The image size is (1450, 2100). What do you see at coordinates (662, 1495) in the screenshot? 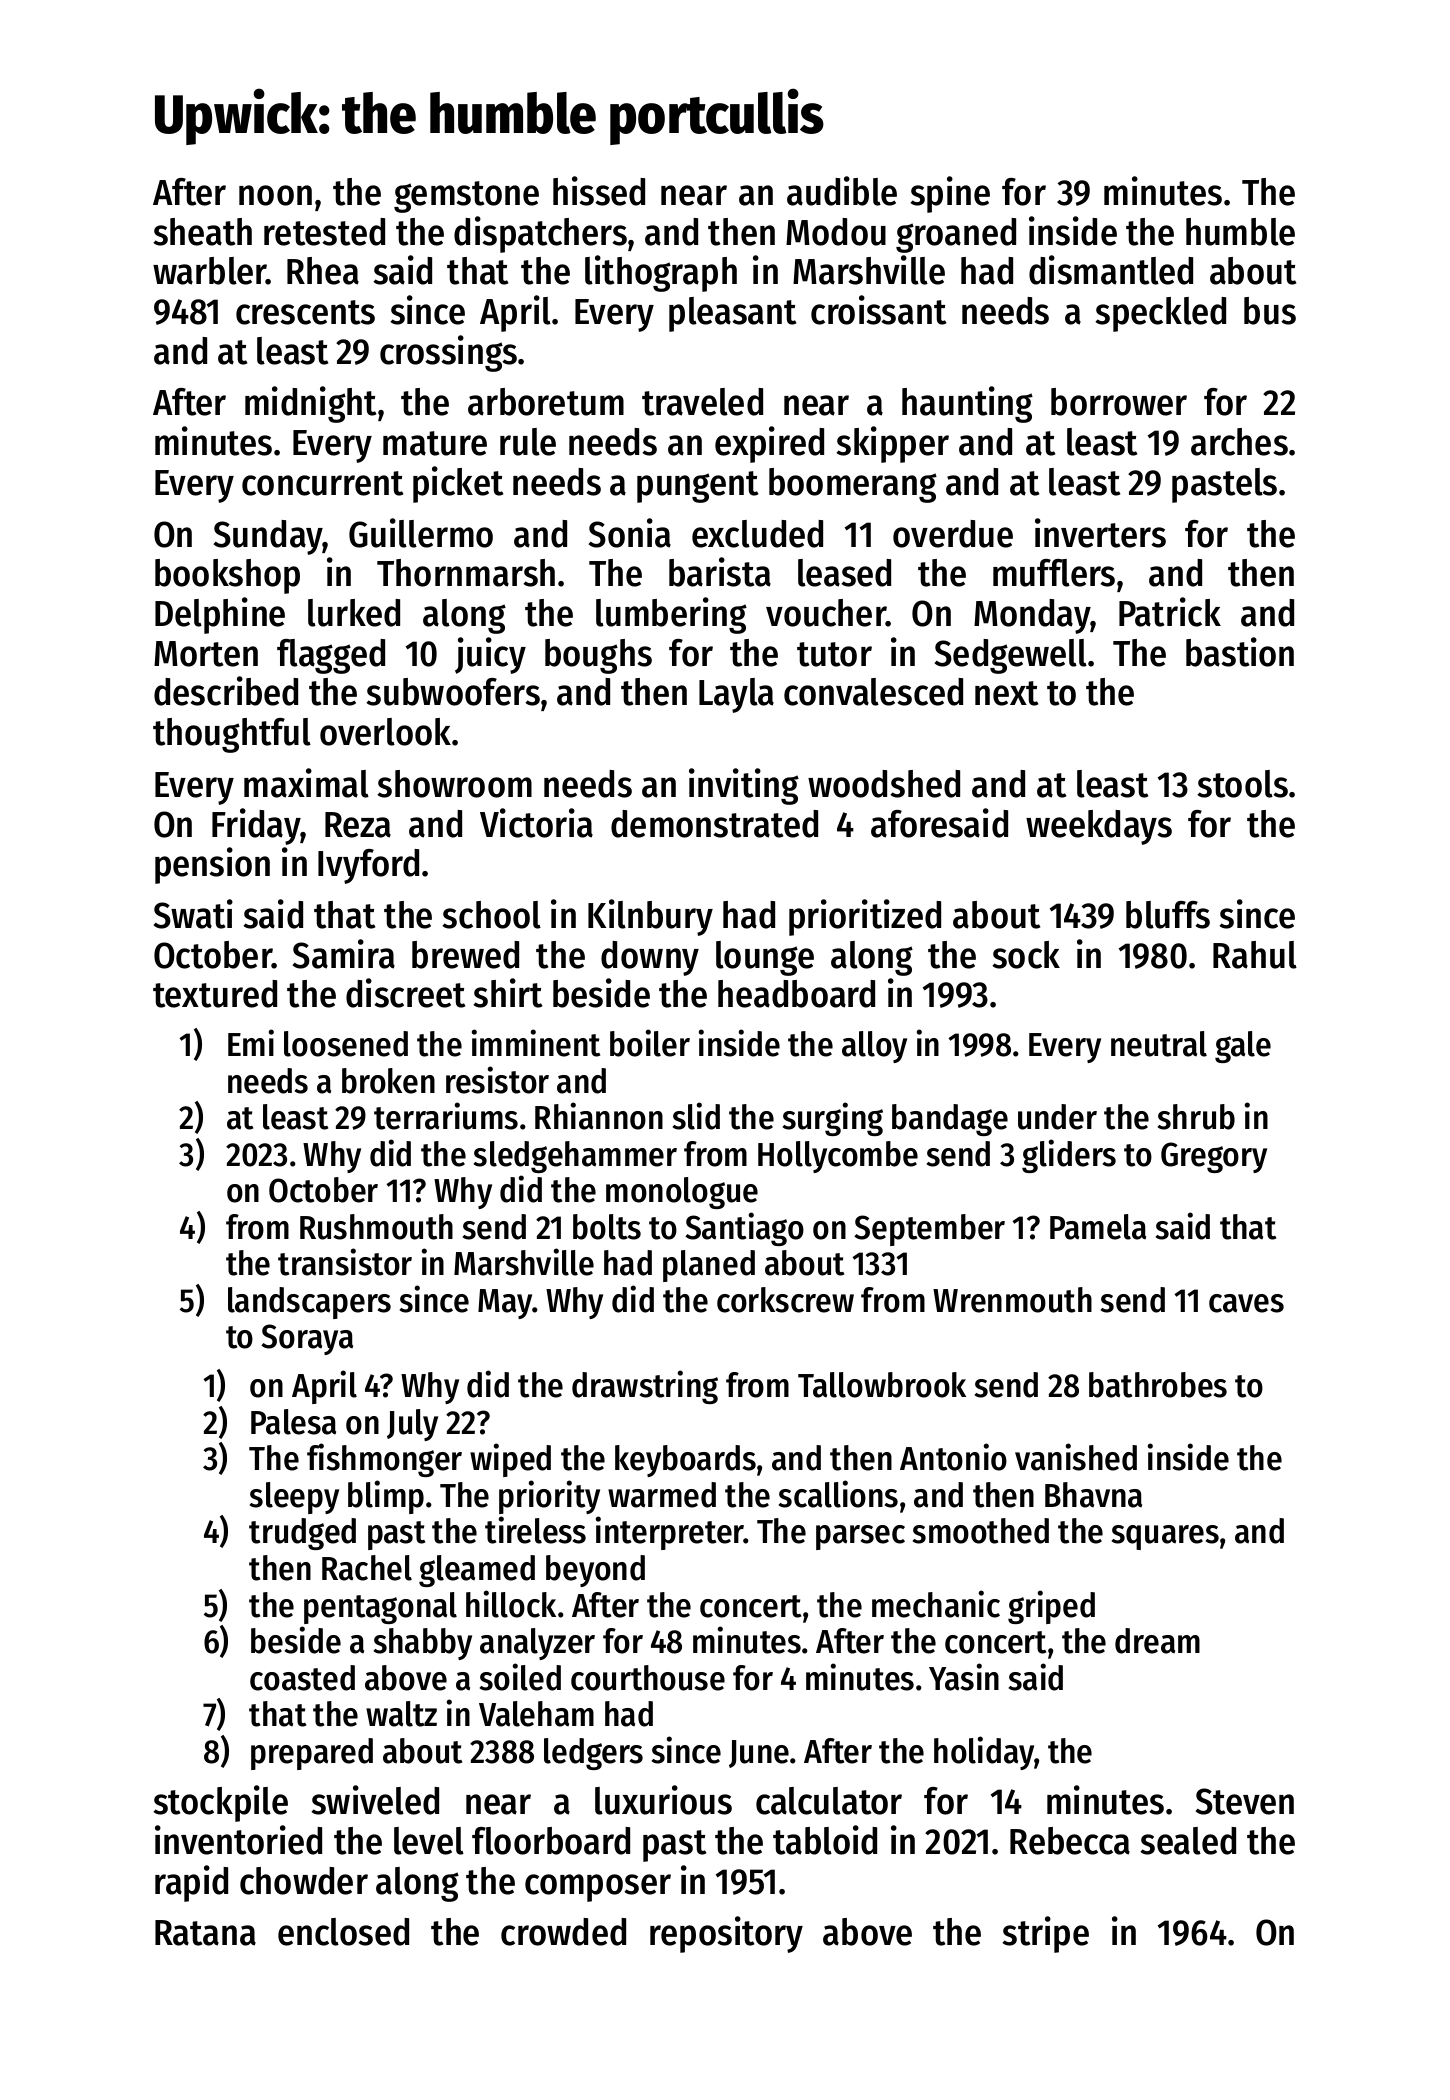
I see `warmed` at bounding box center [662, 1495].
